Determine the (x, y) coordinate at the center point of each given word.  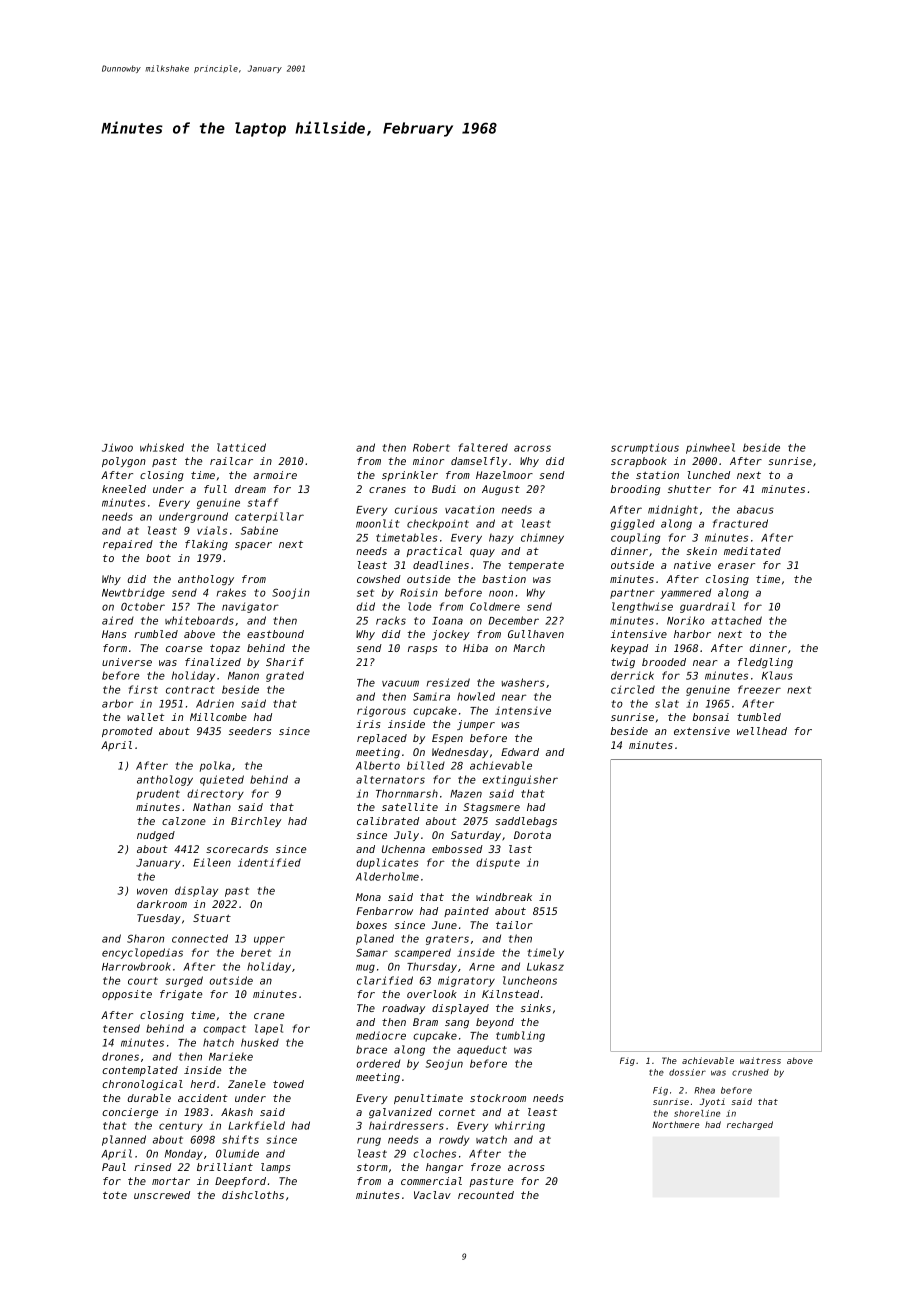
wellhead (762, 731)
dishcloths (253, 1195)
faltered (483, 447)
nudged (156, 836)
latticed (241, 447)
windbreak (504, 897)
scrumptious (645, 448)
